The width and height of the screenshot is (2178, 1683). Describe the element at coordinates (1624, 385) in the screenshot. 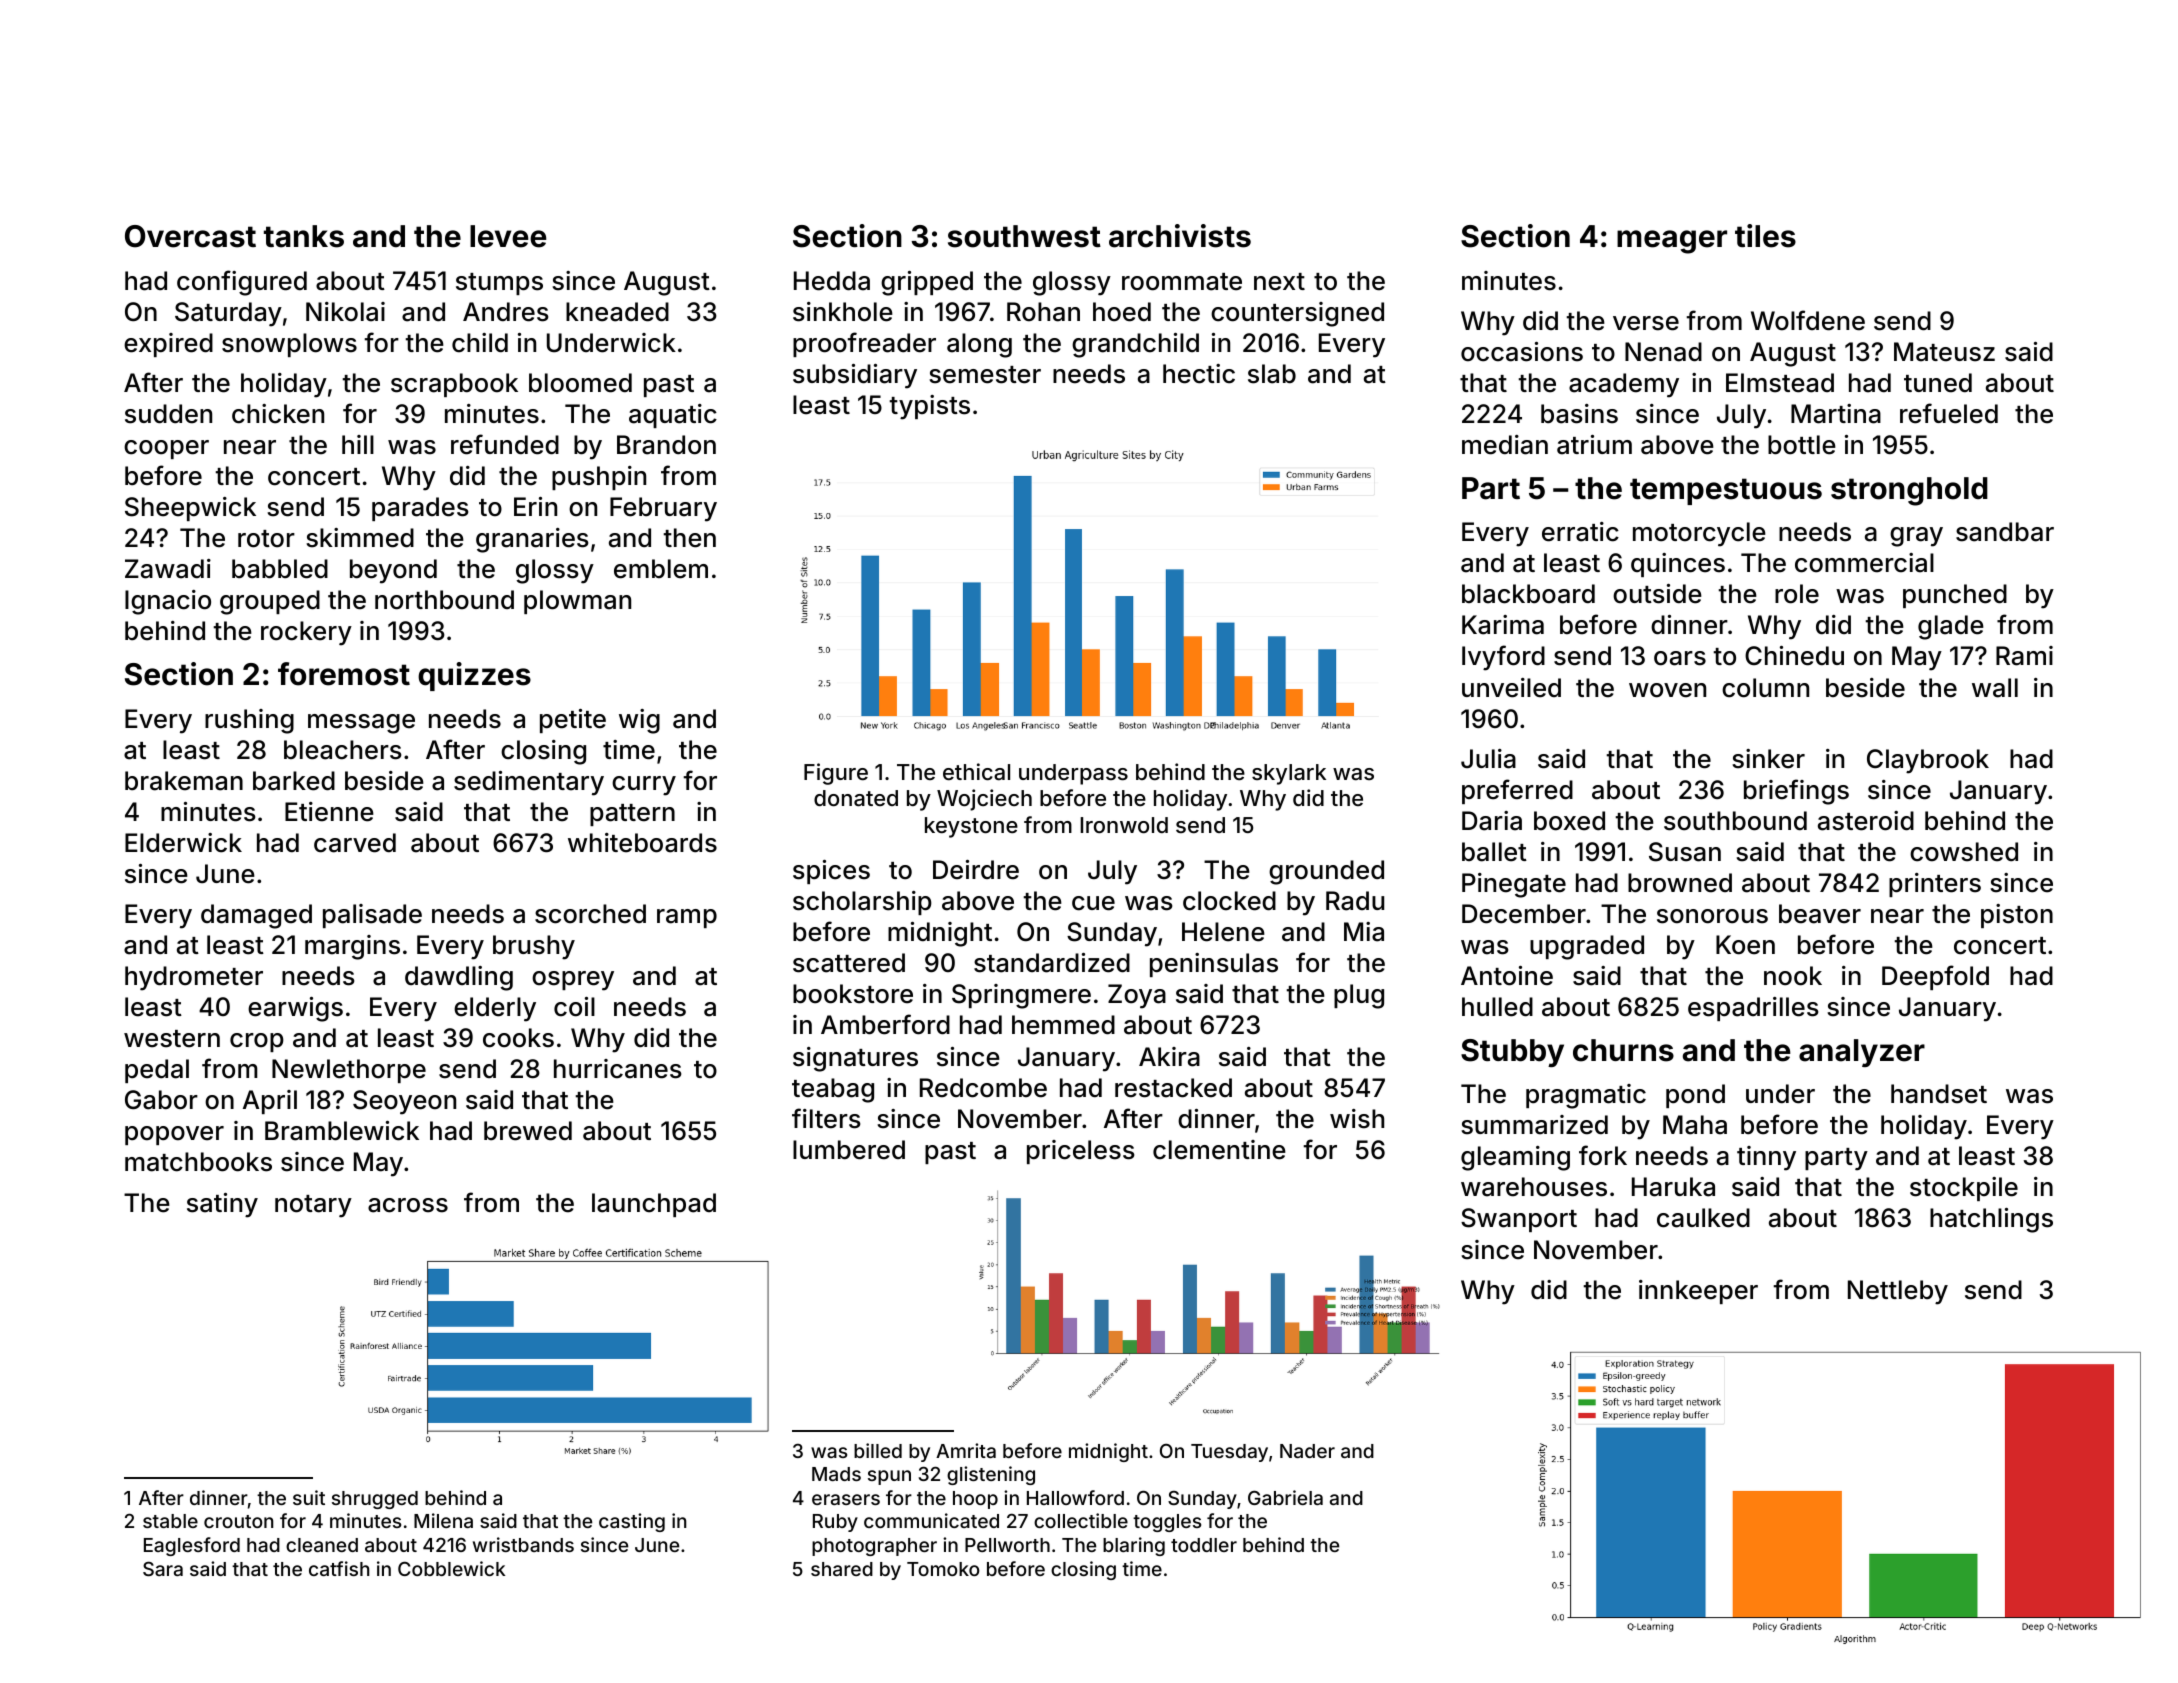

I see `academy` at that location.
